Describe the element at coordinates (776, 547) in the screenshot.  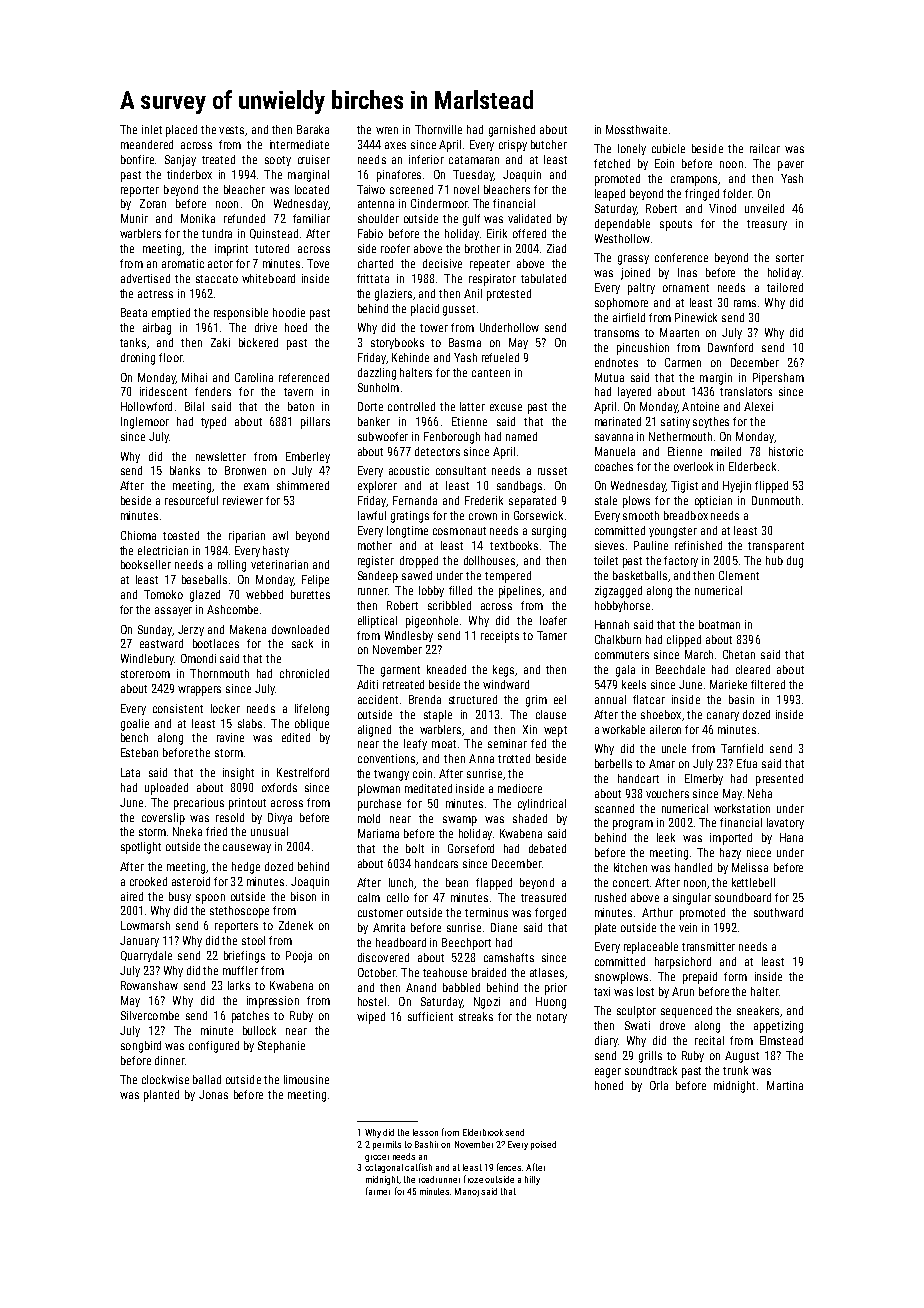
I see `transparent` at that location.
